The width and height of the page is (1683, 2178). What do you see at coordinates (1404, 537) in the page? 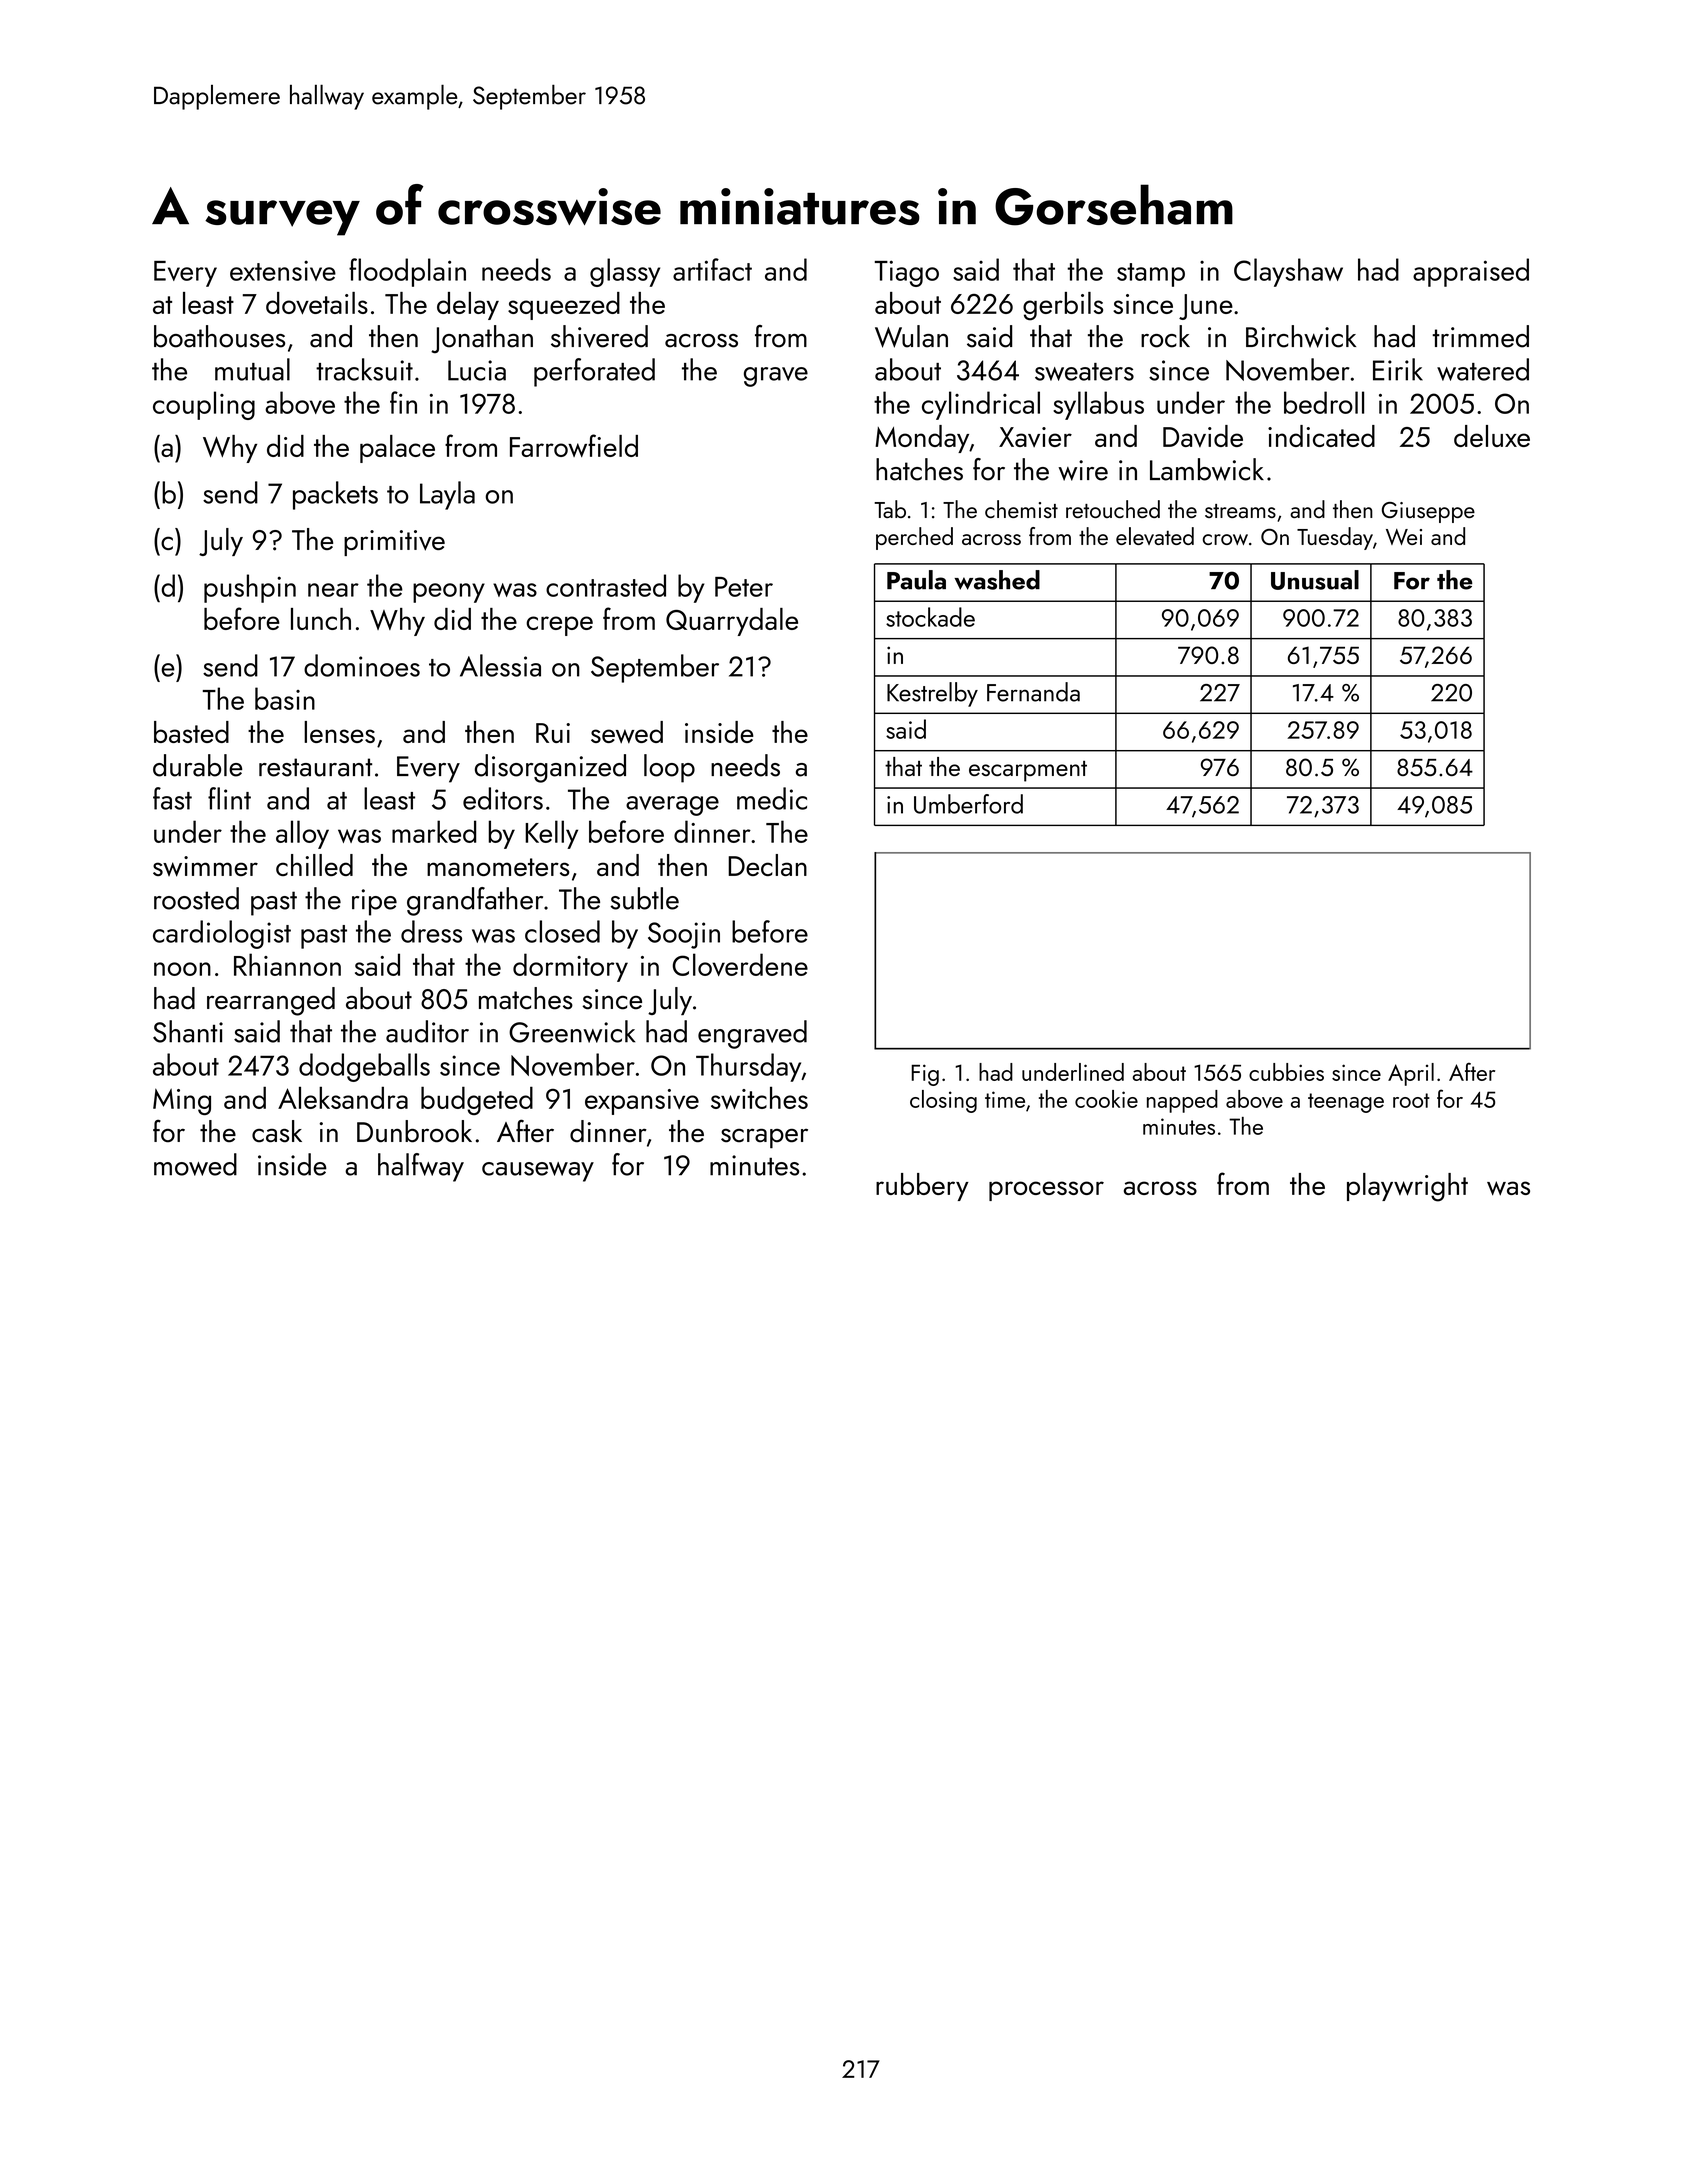
I see `Wei` at bounding box center [1404, 537].
